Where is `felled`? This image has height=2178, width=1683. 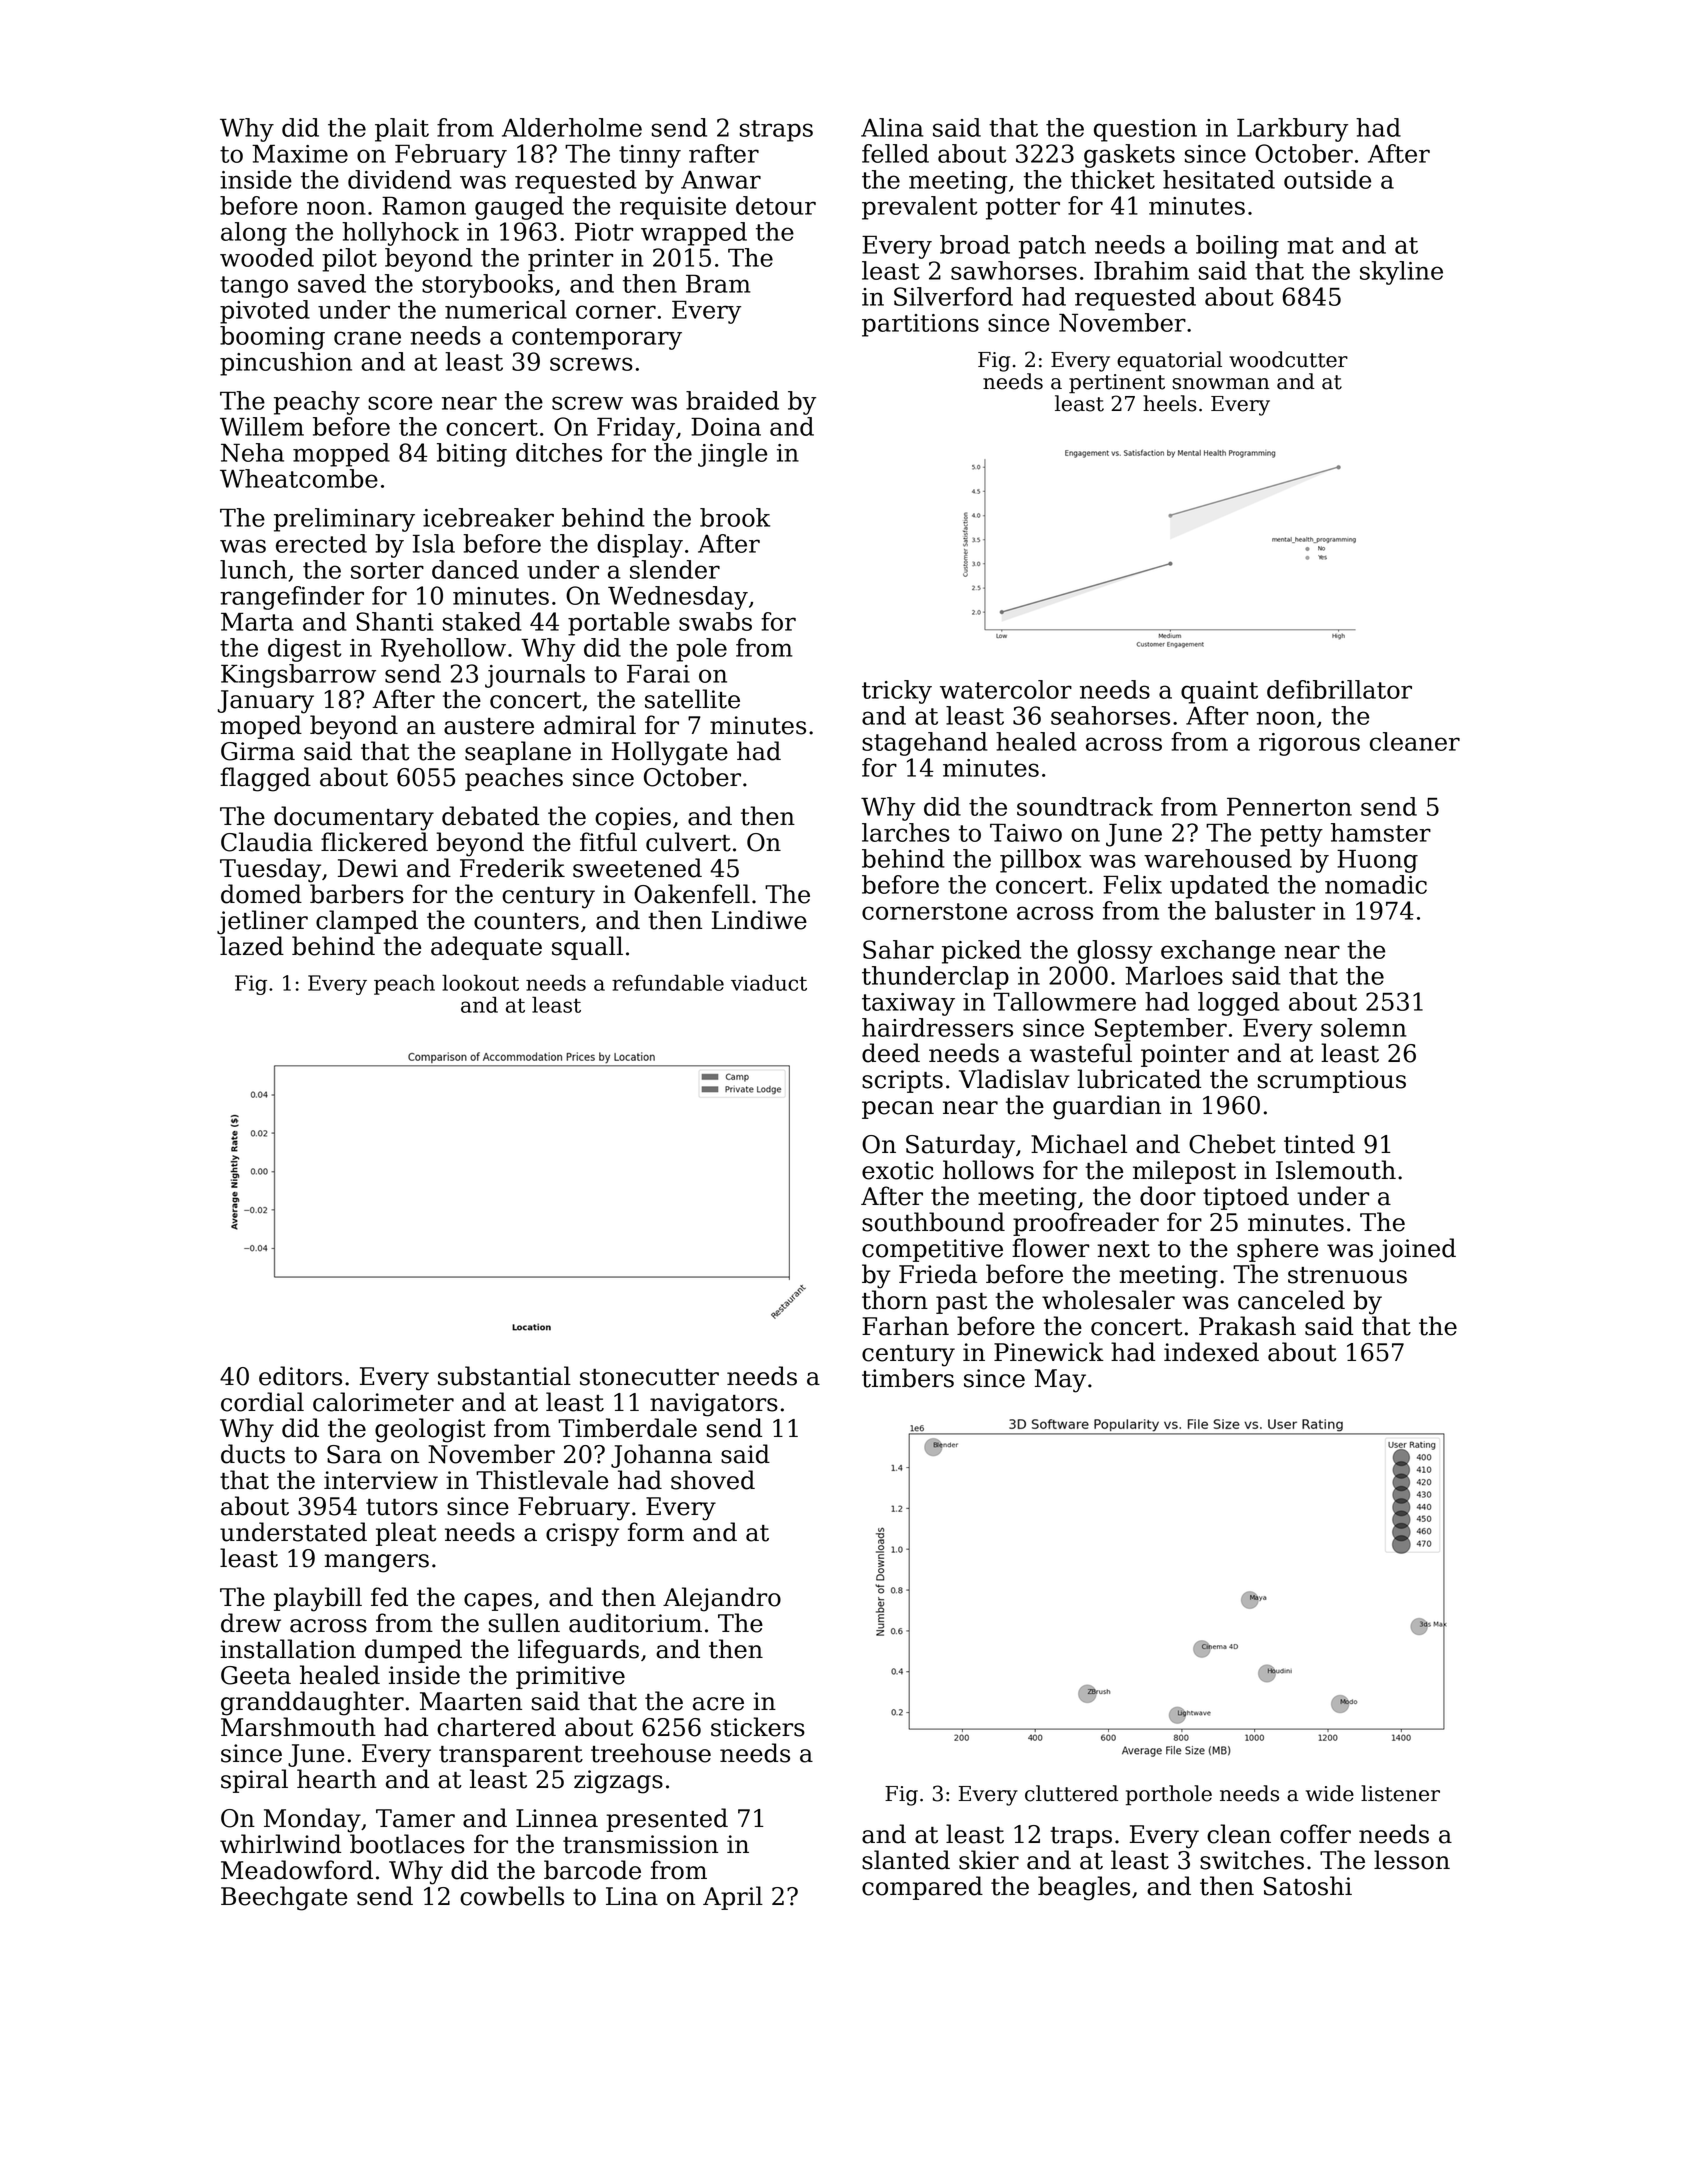 felled is located at coordinates (895, 153).
